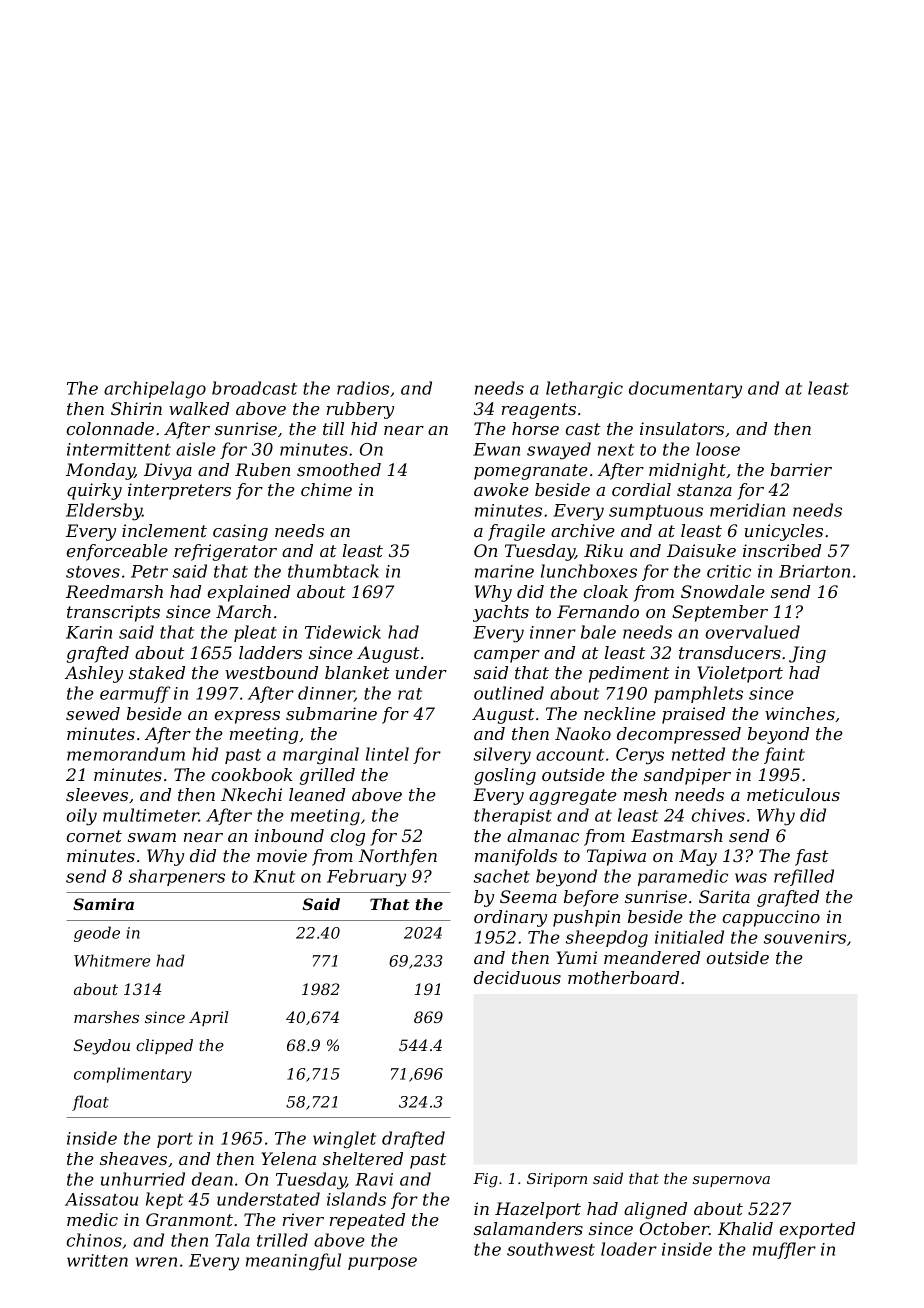 Image resolution: width=924 pixels, height=1308 pixels. Describe the element at coordinates (616, 857) in the image. I see `Tapiwa` at that location.
